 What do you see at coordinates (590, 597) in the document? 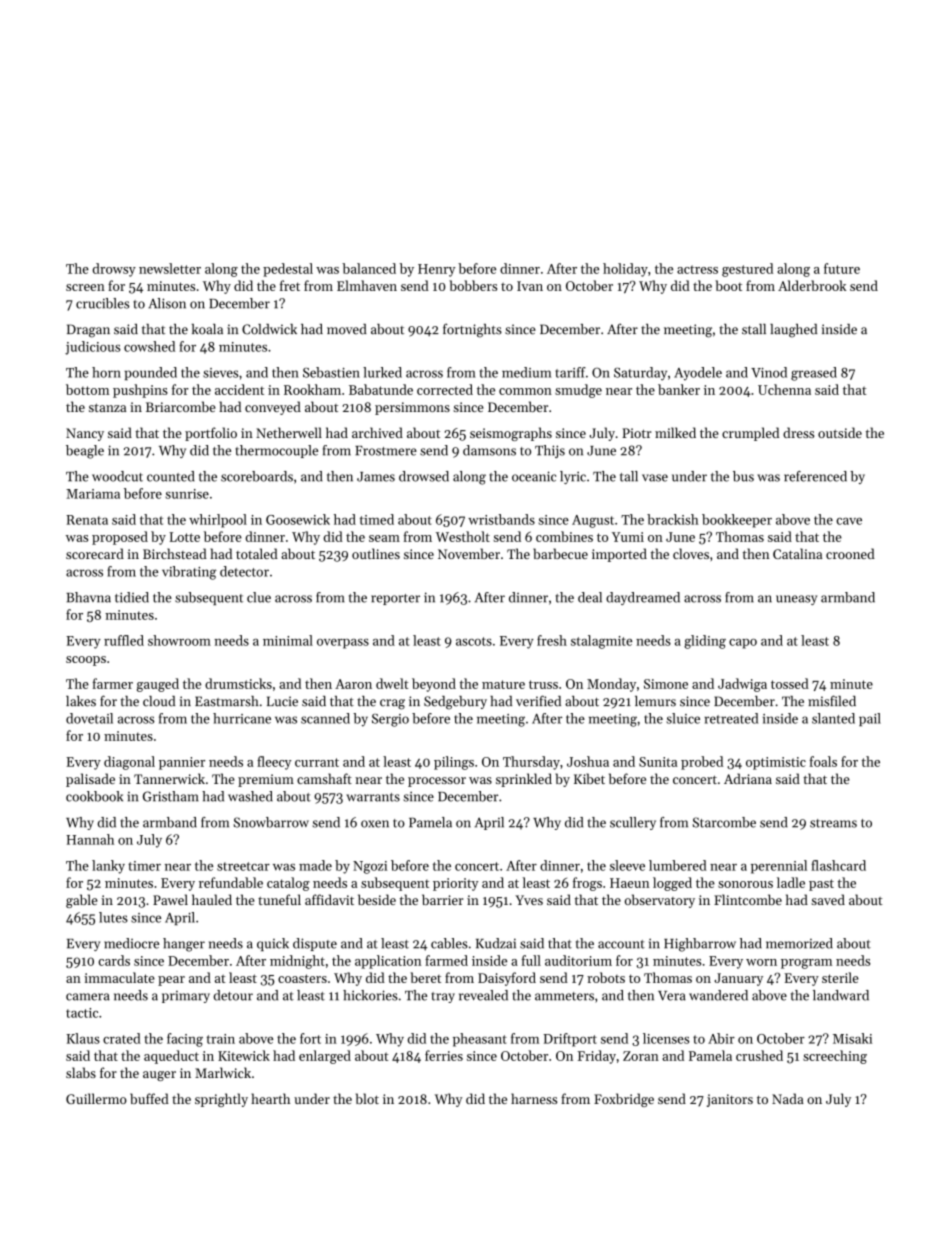
I see `deal` at bounding box center [590, 597].
